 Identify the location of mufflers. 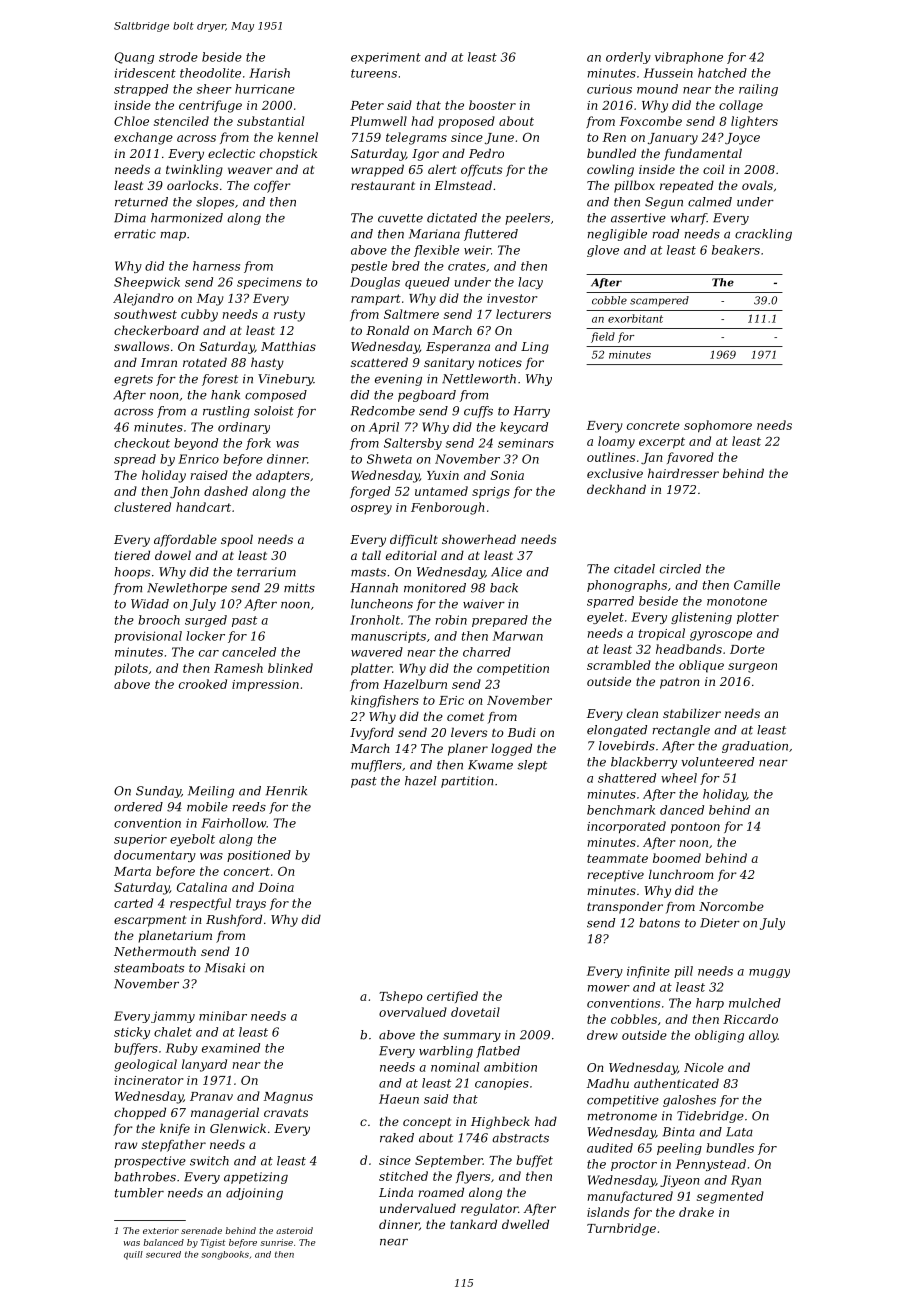
(376, 766).
